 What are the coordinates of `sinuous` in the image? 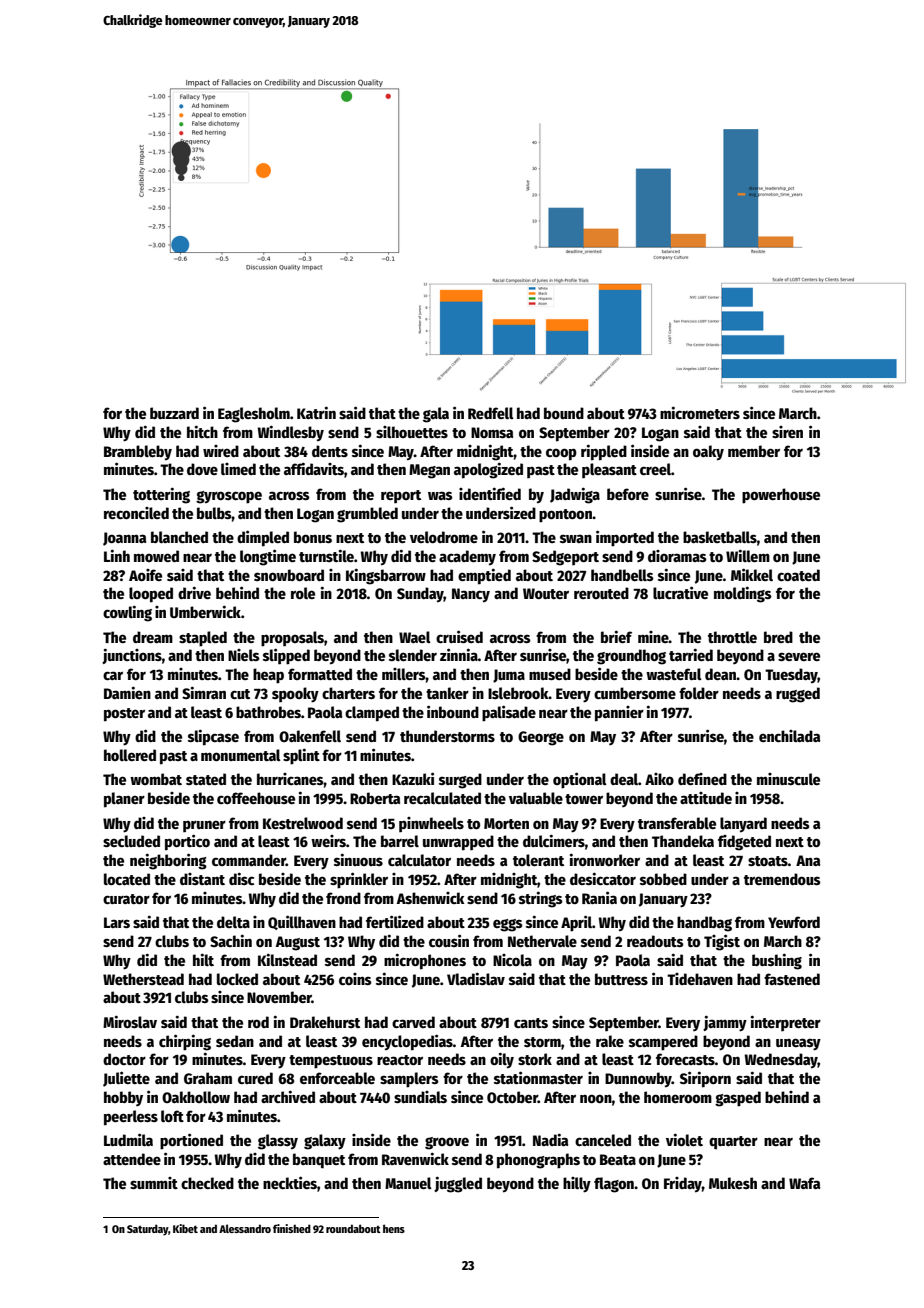 It's located at (358, 859).
